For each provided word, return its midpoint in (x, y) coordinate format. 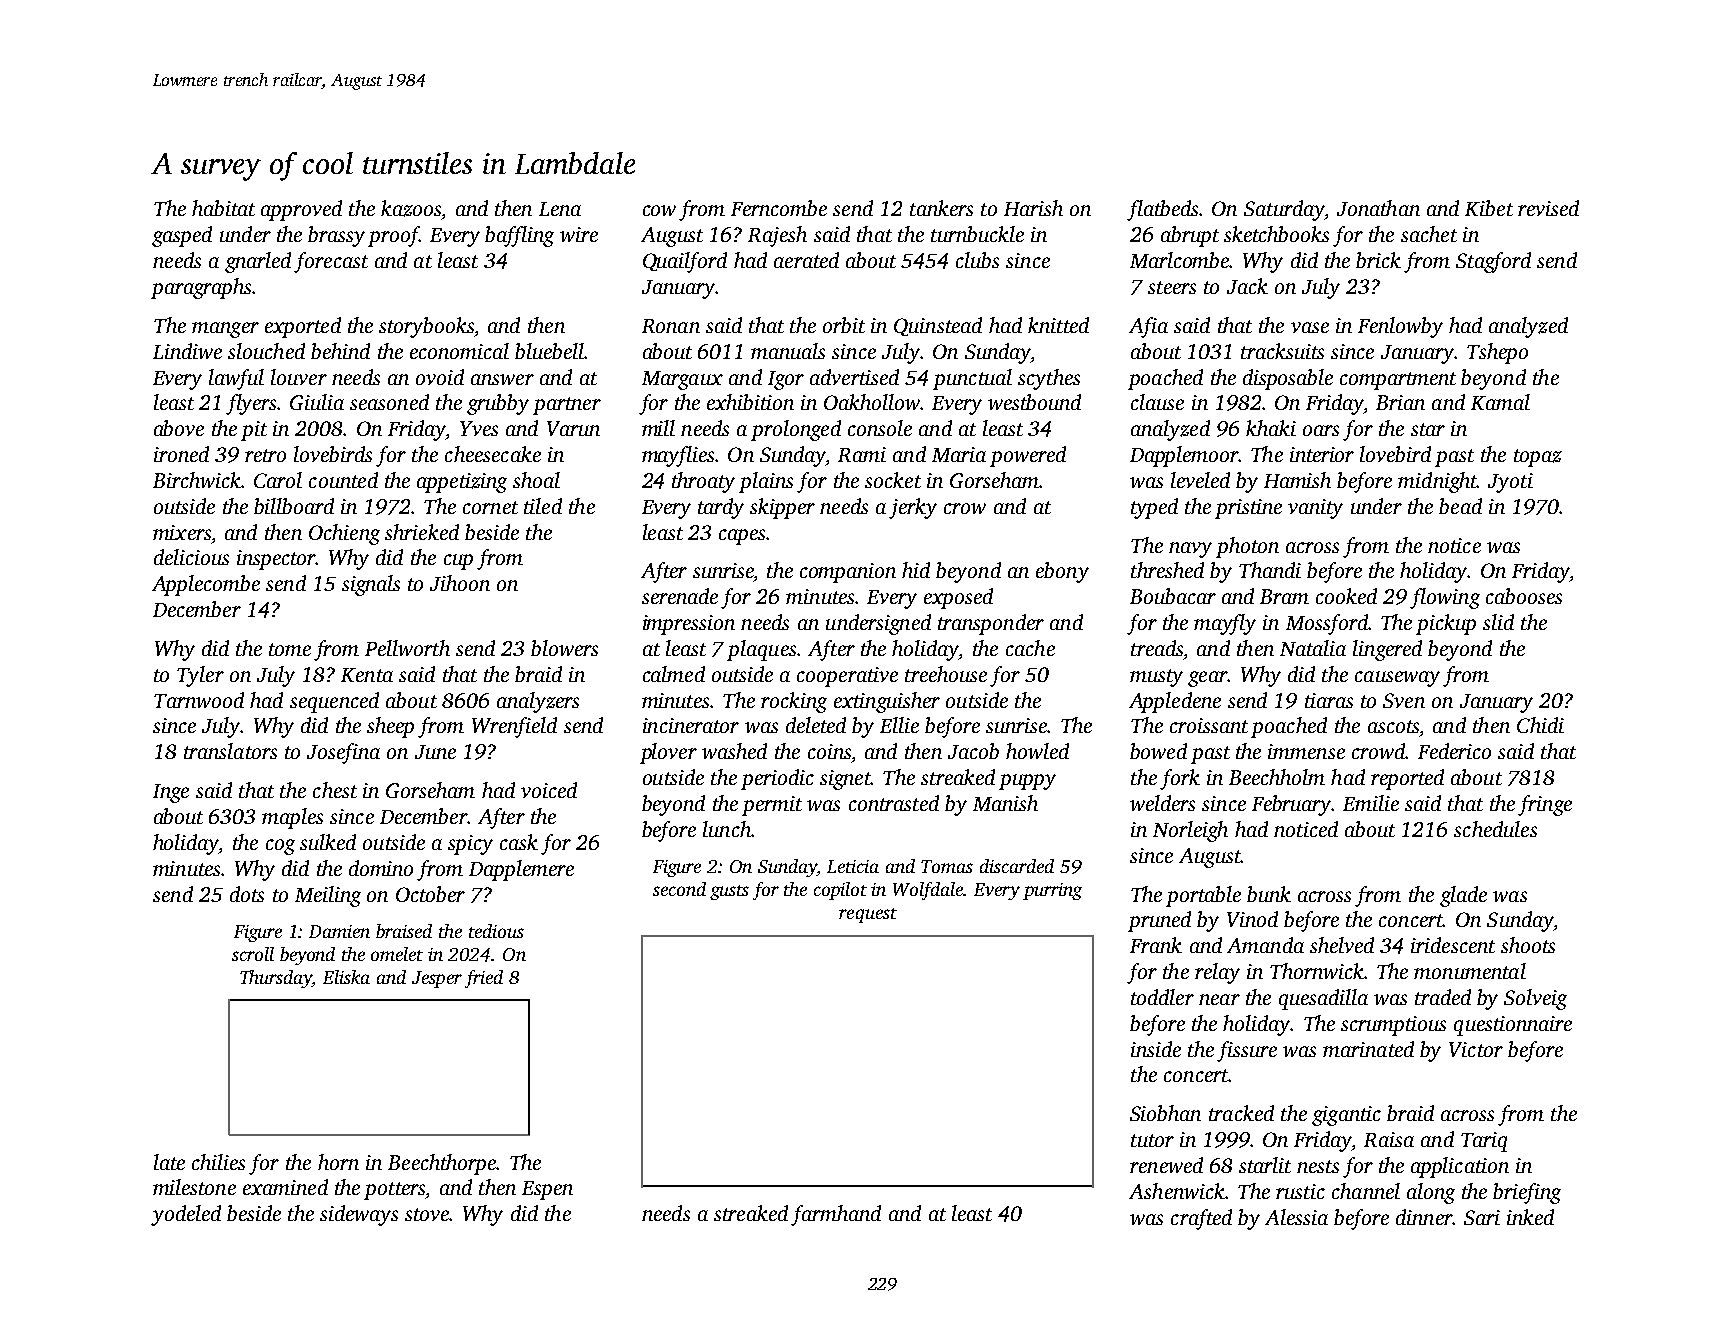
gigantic (1346, 1116)
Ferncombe (779, 208)
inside (1156, 1049)
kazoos (411, 210)
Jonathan (1378, 208)
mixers (182, 532)
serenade (680, 596)
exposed (958, 598)
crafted (1201, 1219)
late (169, 1162)
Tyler (200, 676)
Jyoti (1510, 483)
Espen (547, 1190)
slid (1498, 622)
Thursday (276, 979)
